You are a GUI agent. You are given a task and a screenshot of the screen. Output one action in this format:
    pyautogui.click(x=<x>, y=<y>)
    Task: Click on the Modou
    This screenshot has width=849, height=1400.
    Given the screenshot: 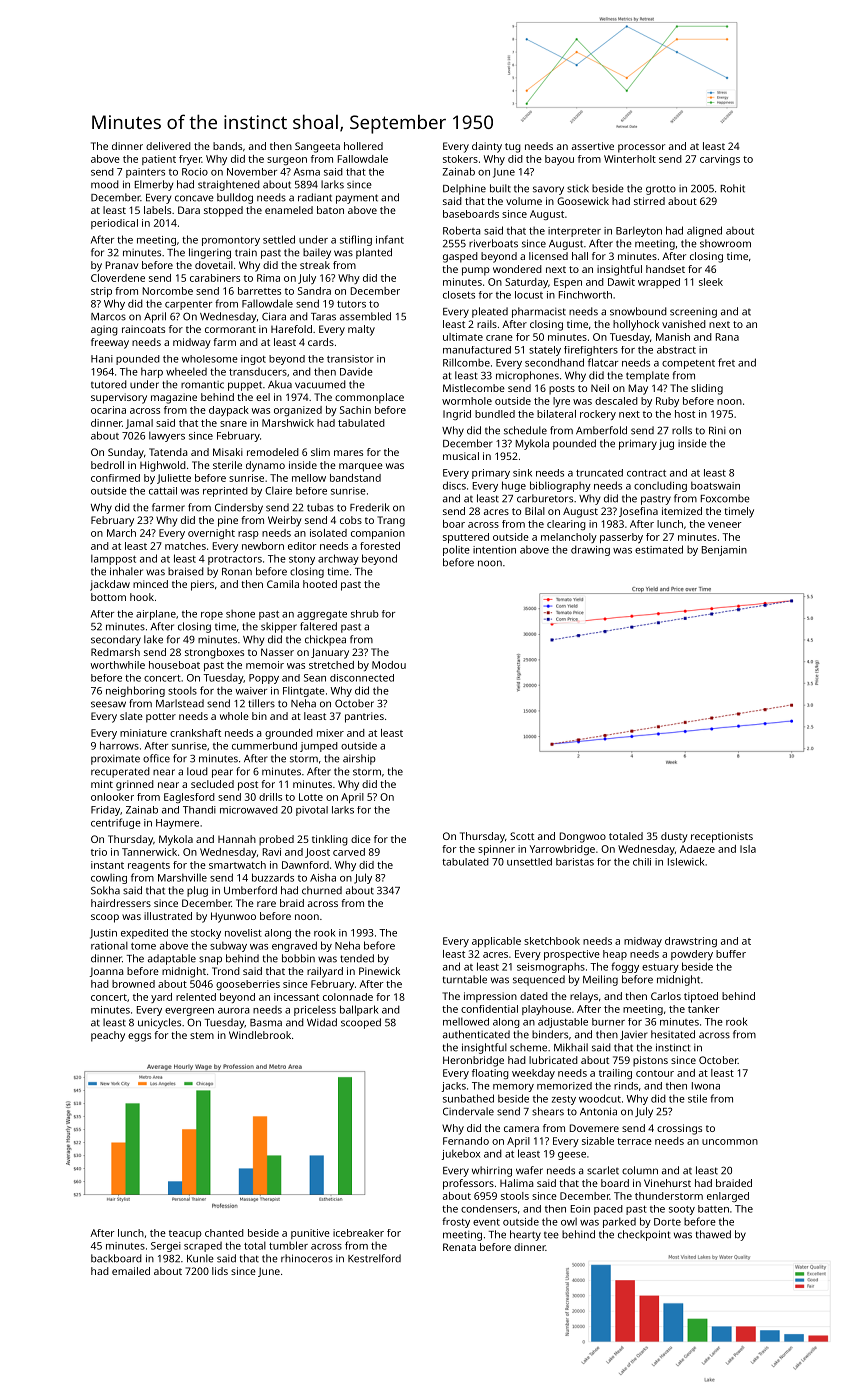 What is the action you would take?
    pyautogui.click(x=389, y=665)
